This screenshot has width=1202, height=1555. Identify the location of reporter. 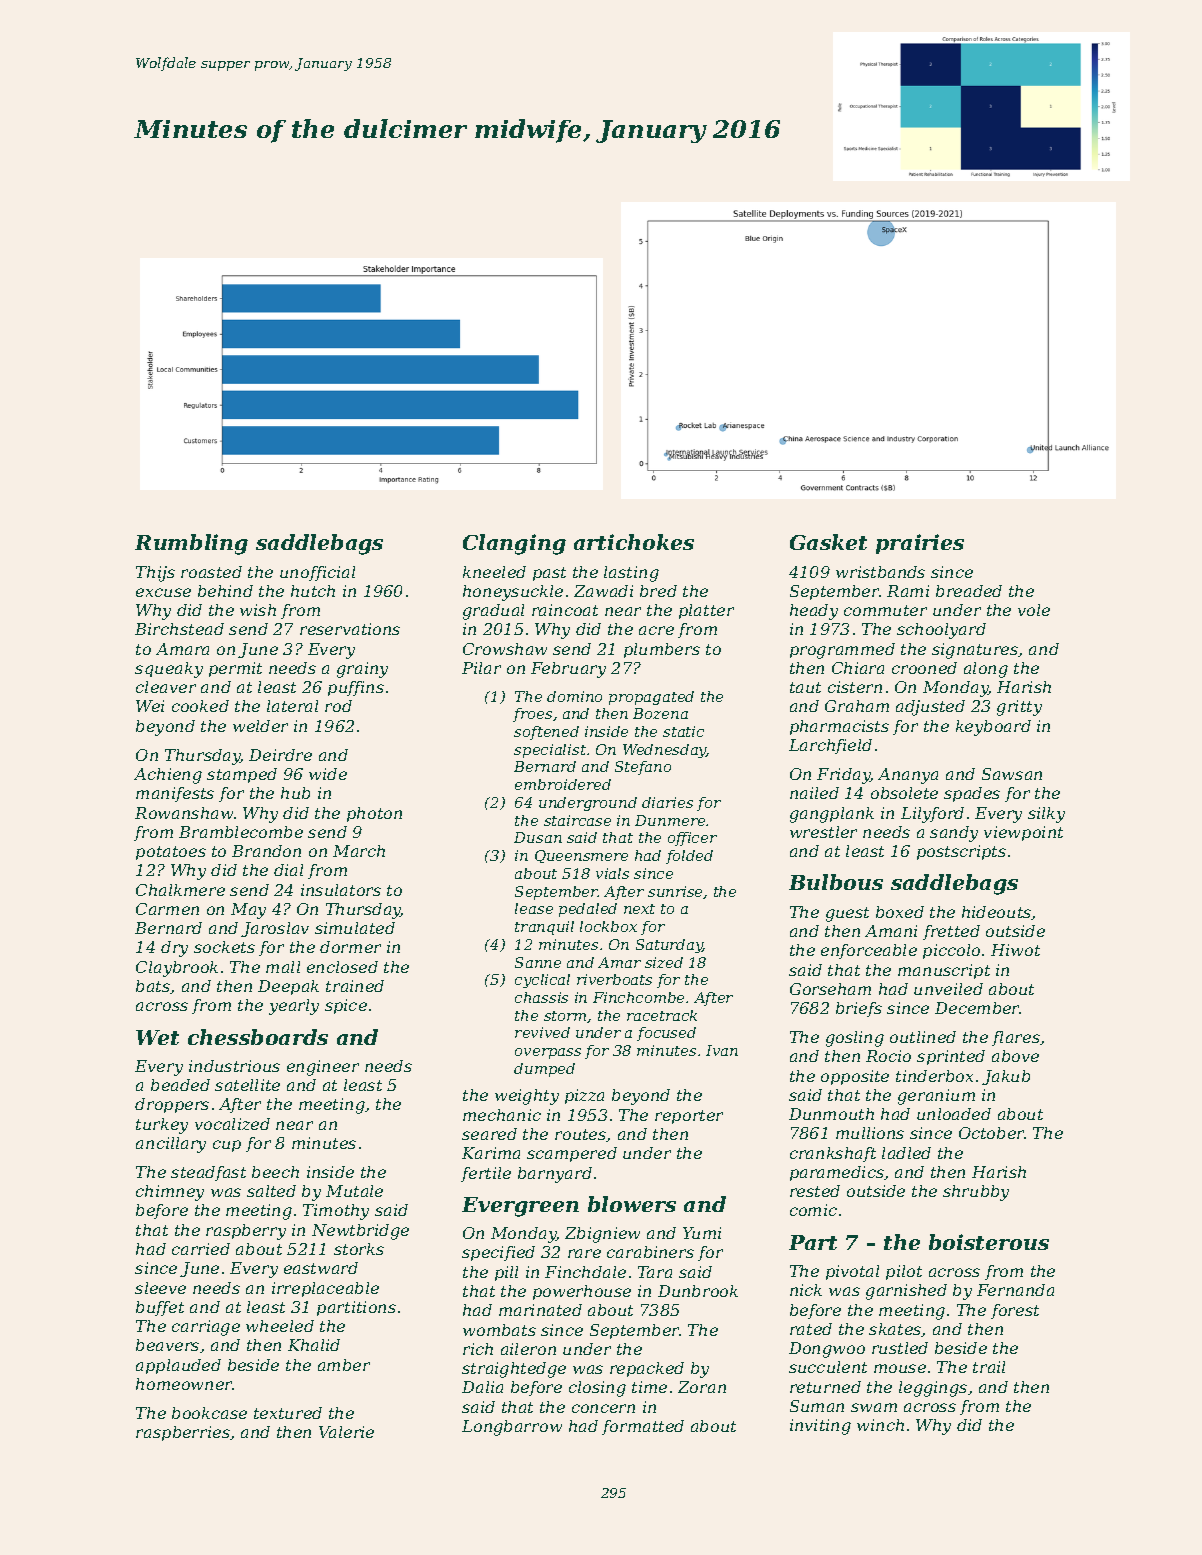
(689, 1117).
